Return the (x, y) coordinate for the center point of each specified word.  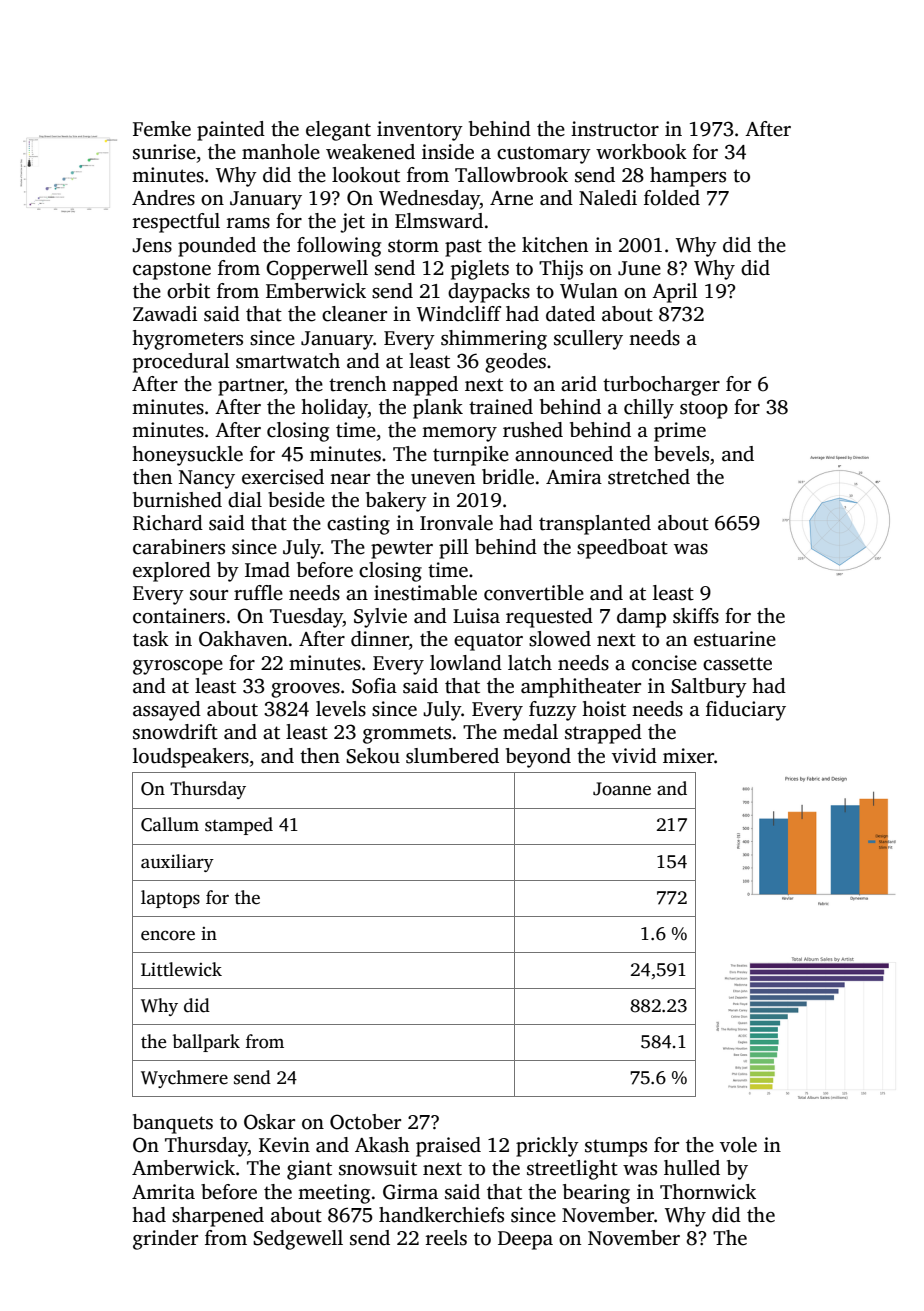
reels (446, 1238)
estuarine (735, 639)
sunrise (164, 152)
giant (309, 1170)
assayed (167, 711)
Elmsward (439, 221)
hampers (688, 177)
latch (530, 663)
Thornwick (708, 1192)
